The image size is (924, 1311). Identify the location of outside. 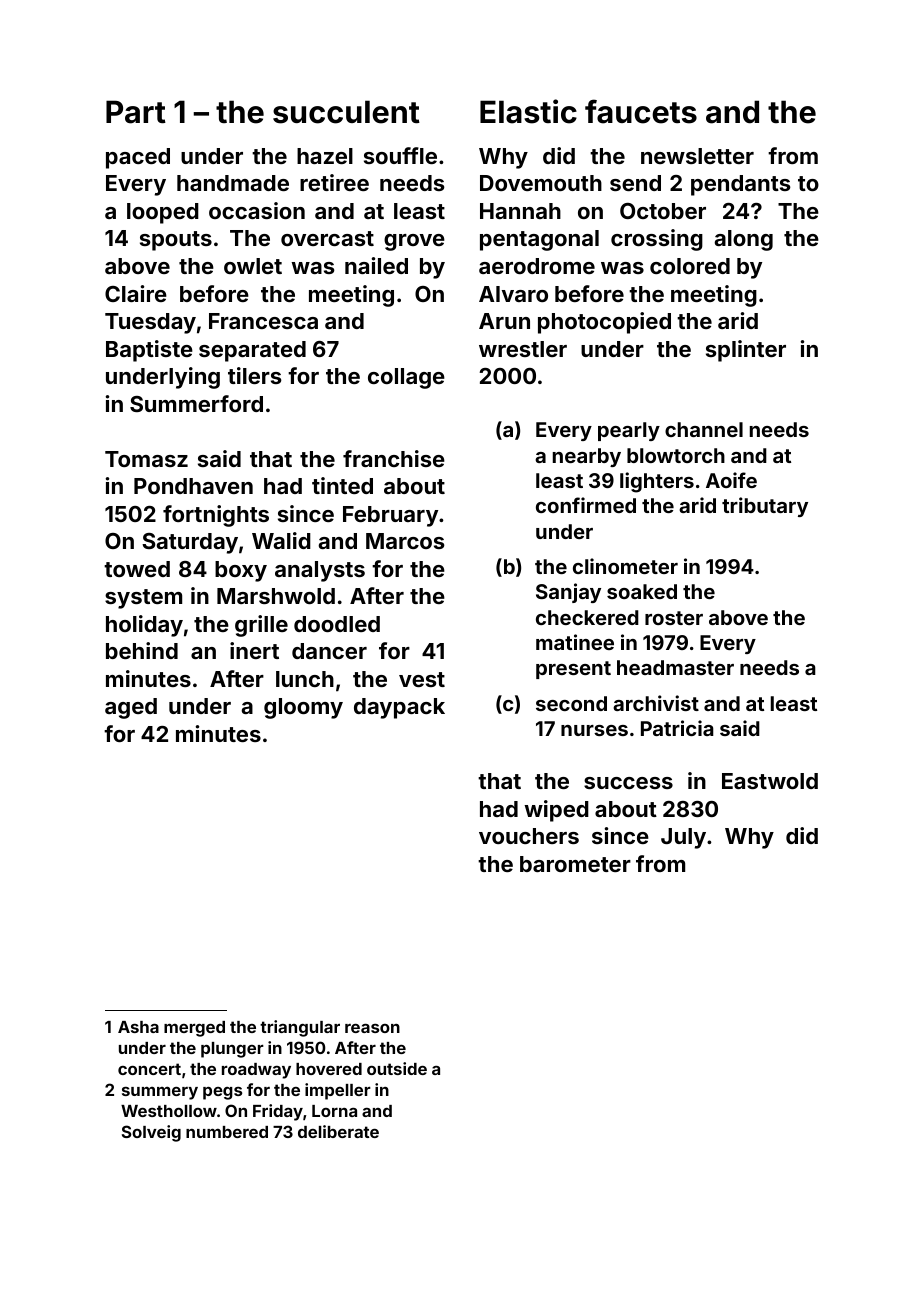
(397, 1068).
